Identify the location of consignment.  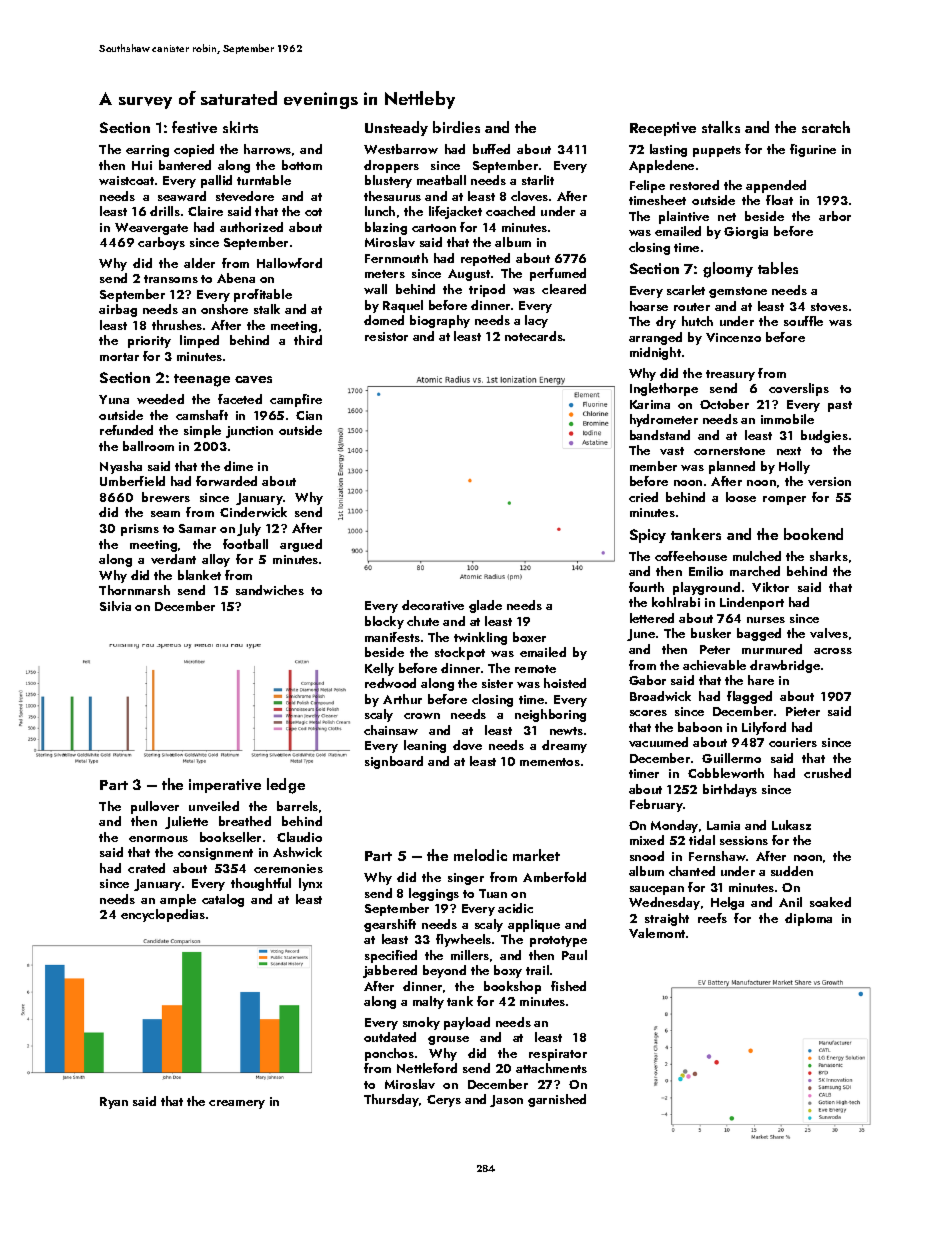
(215, 854).
